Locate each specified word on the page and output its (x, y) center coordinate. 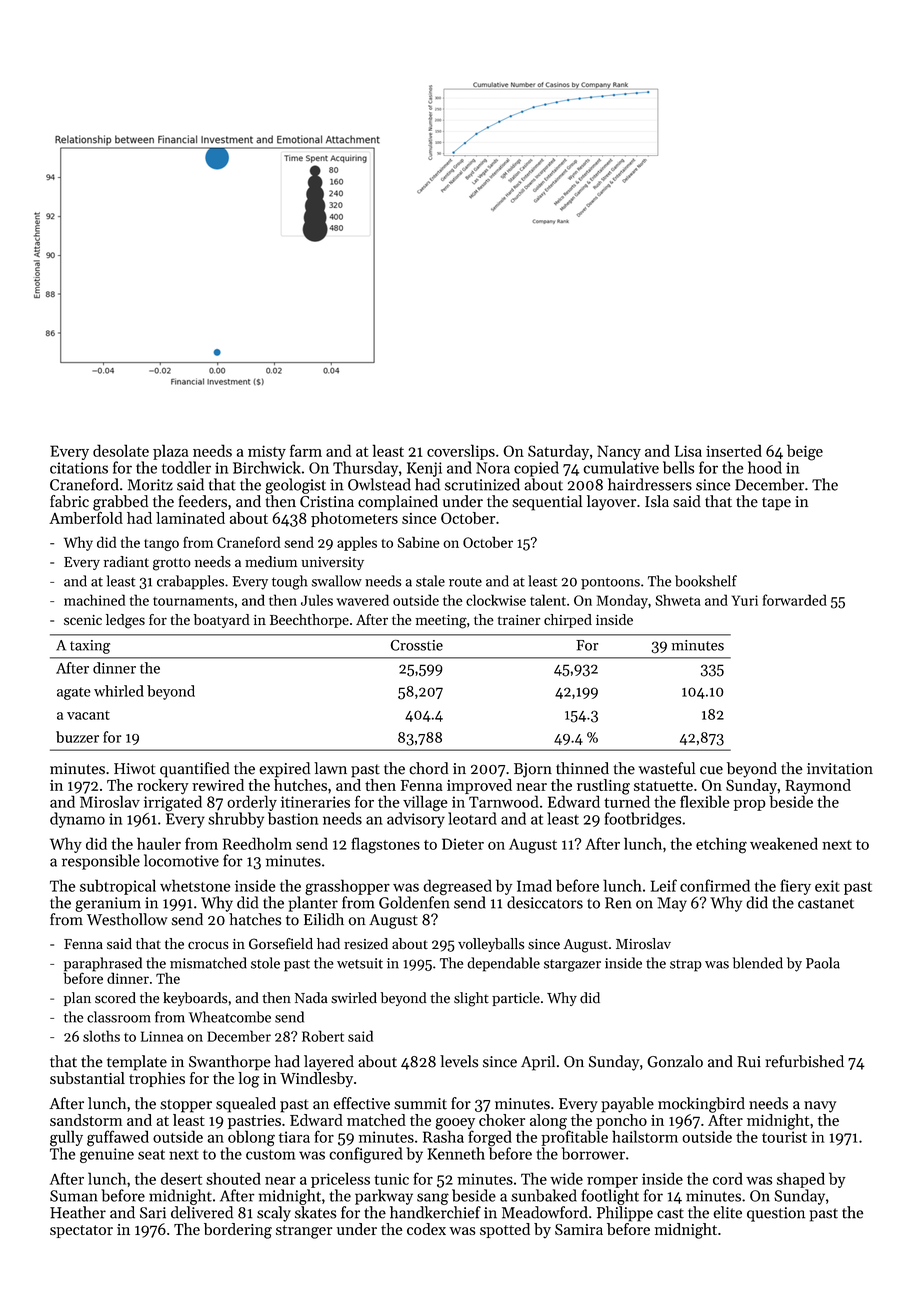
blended (758, 963)
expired (284, 770)
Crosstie (417, 645)
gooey (455, 1124)
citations (79, 468)
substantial (87, 1078)
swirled (354, 998)
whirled (119, 691)
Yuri (745, 600)
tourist (784, 1137)
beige (805, 452)
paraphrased (103, 964)
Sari (153, 1213)
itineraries (315, 802)
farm (306, 450)
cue (711, 770)
